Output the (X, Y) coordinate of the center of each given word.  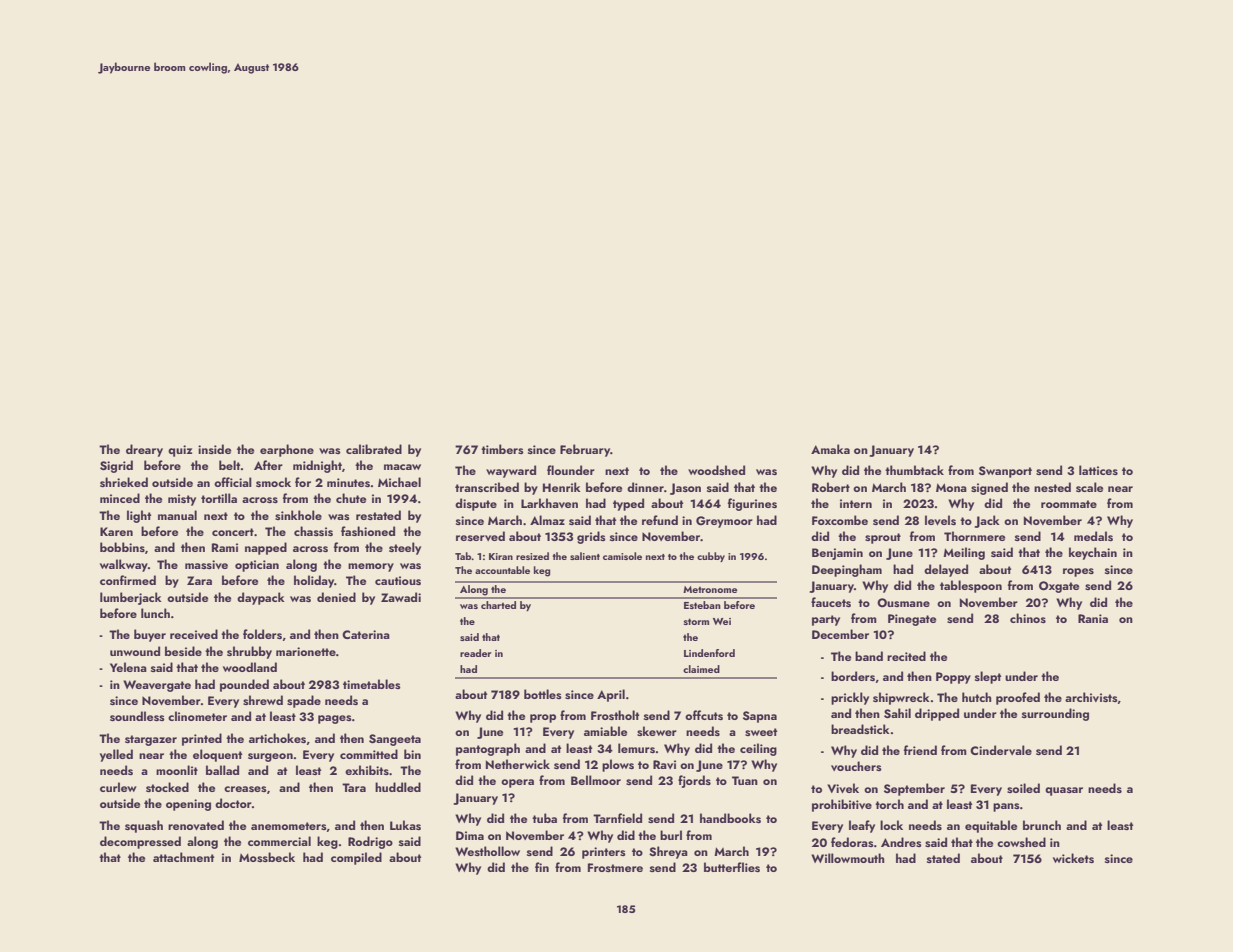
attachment (183, 857)
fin (542, 867)
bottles (543, 694)
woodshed (716, 470)
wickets (1073, 858)
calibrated (374, 449)
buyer (150, 635)
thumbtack (914, 470)
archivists (1091, 697)
